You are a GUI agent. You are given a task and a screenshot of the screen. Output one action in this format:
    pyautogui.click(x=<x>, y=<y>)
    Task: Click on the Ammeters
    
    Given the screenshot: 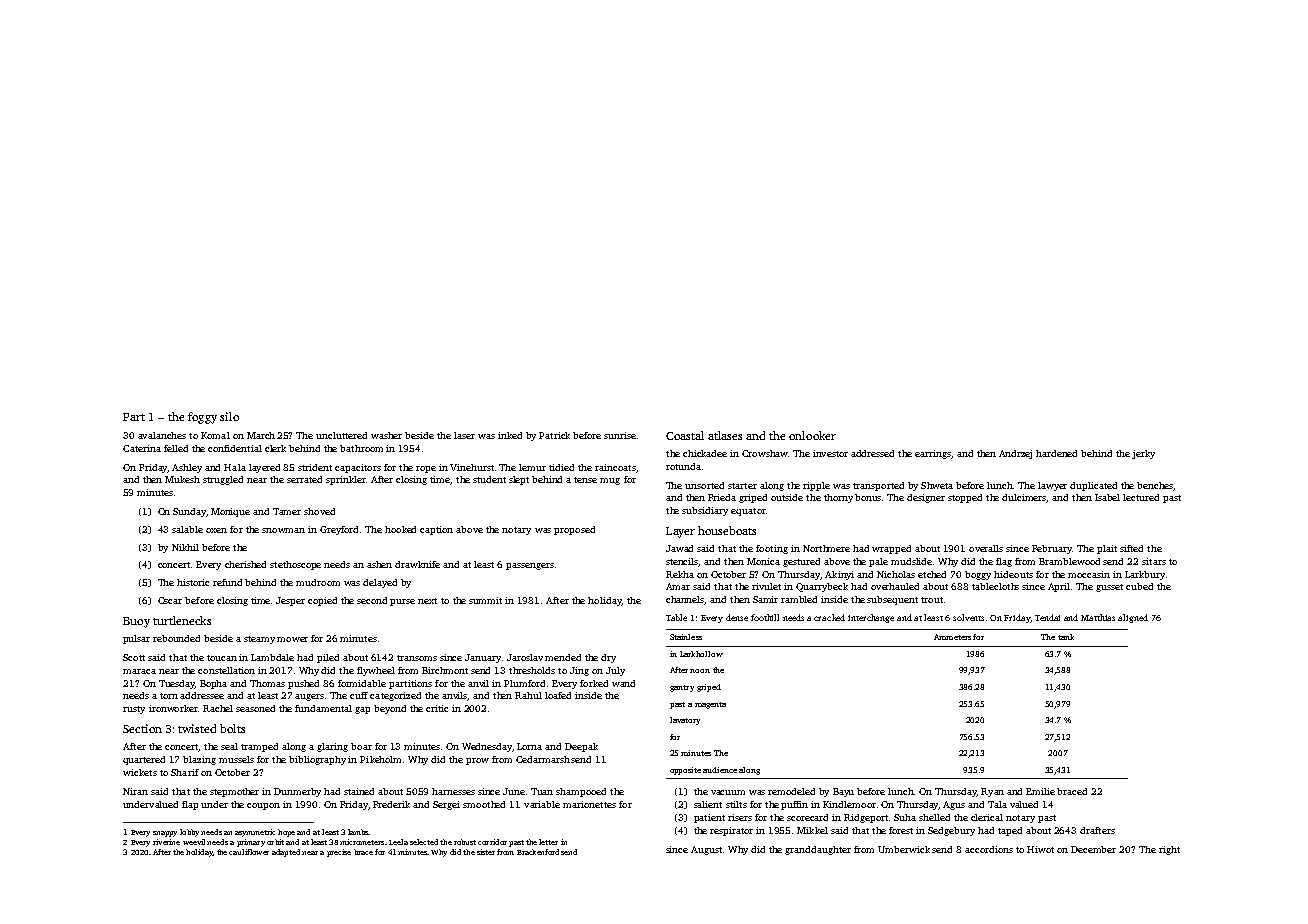 What is the action you would take?
    pyautogui.click(x=952, y=637)
